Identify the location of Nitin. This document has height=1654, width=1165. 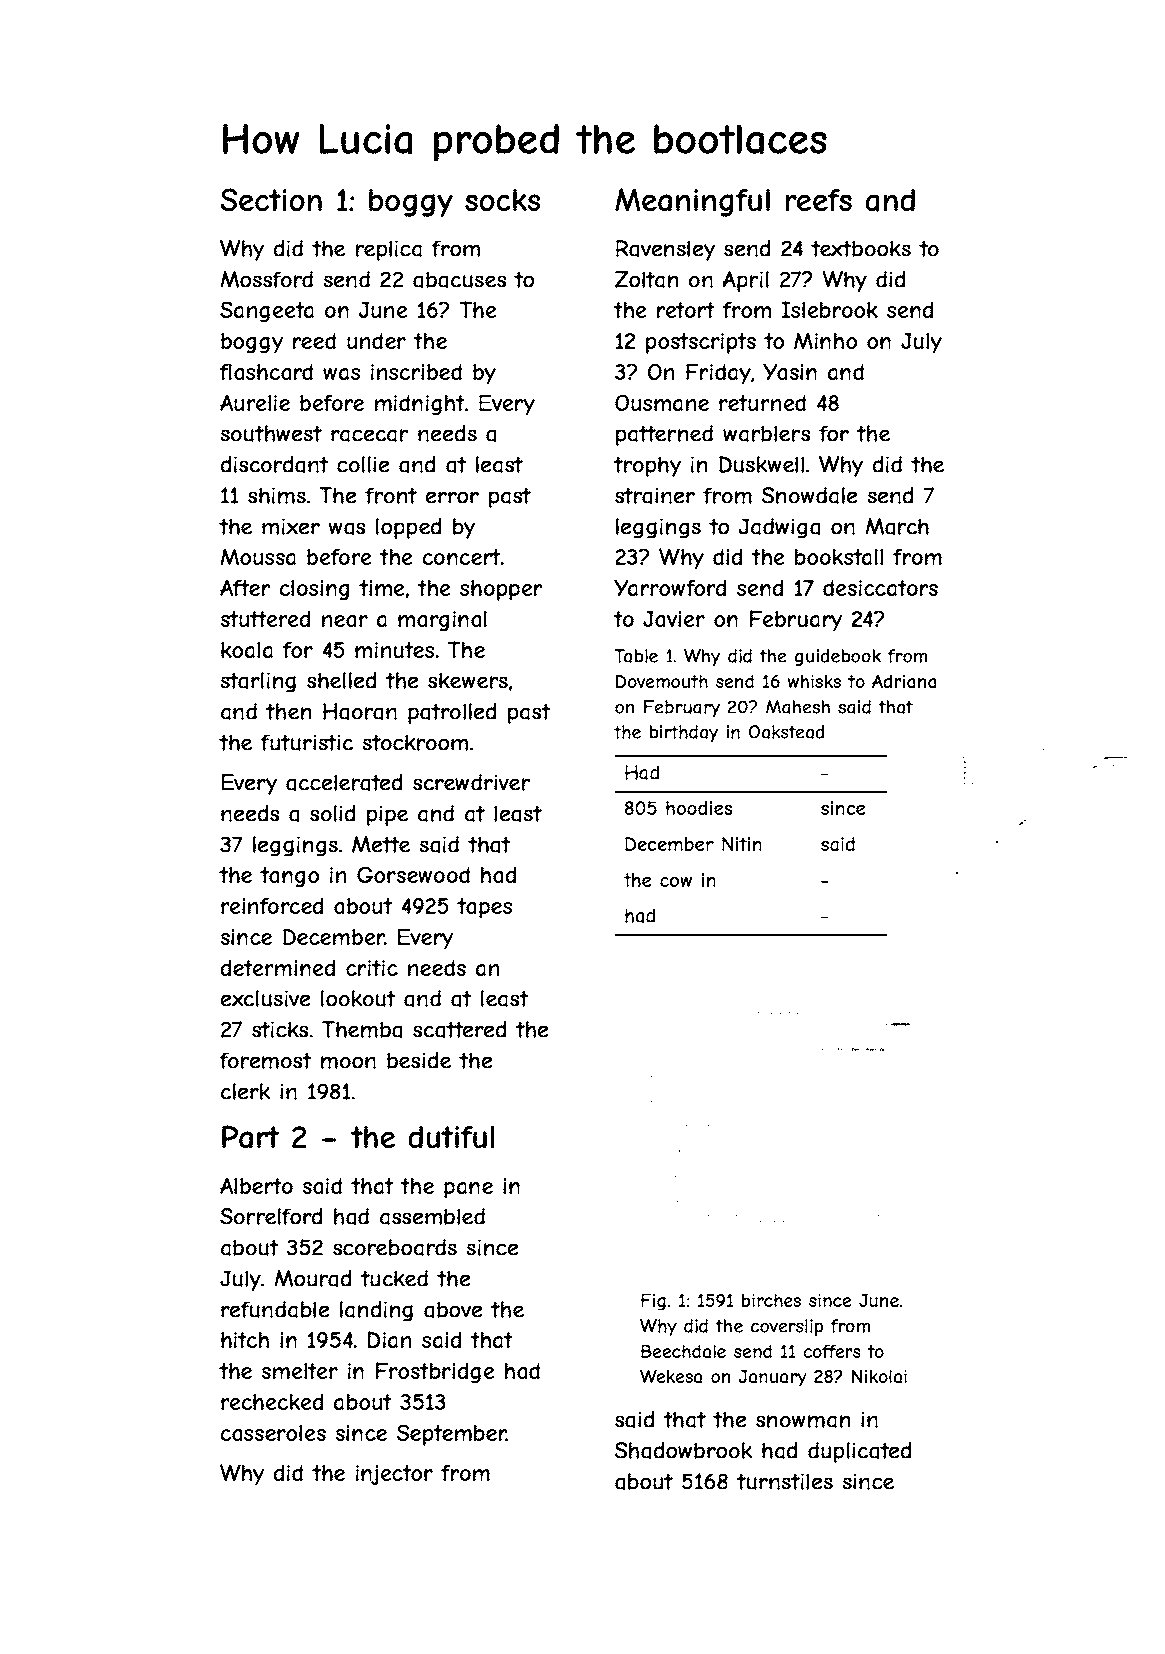
(742, 844).
